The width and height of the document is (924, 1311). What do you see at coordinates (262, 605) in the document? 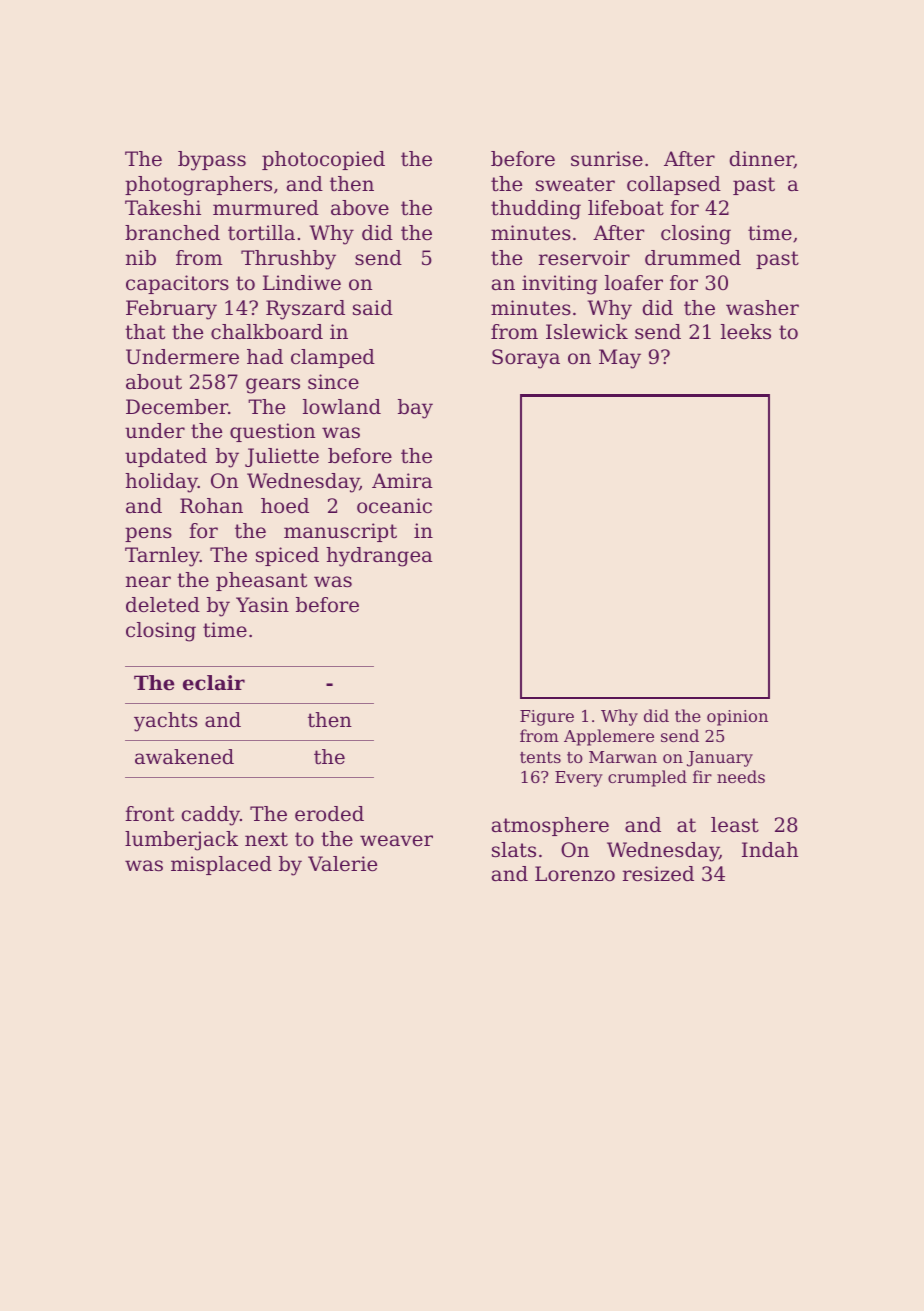
I see `Yasin` at bounding box center [262, 605].
